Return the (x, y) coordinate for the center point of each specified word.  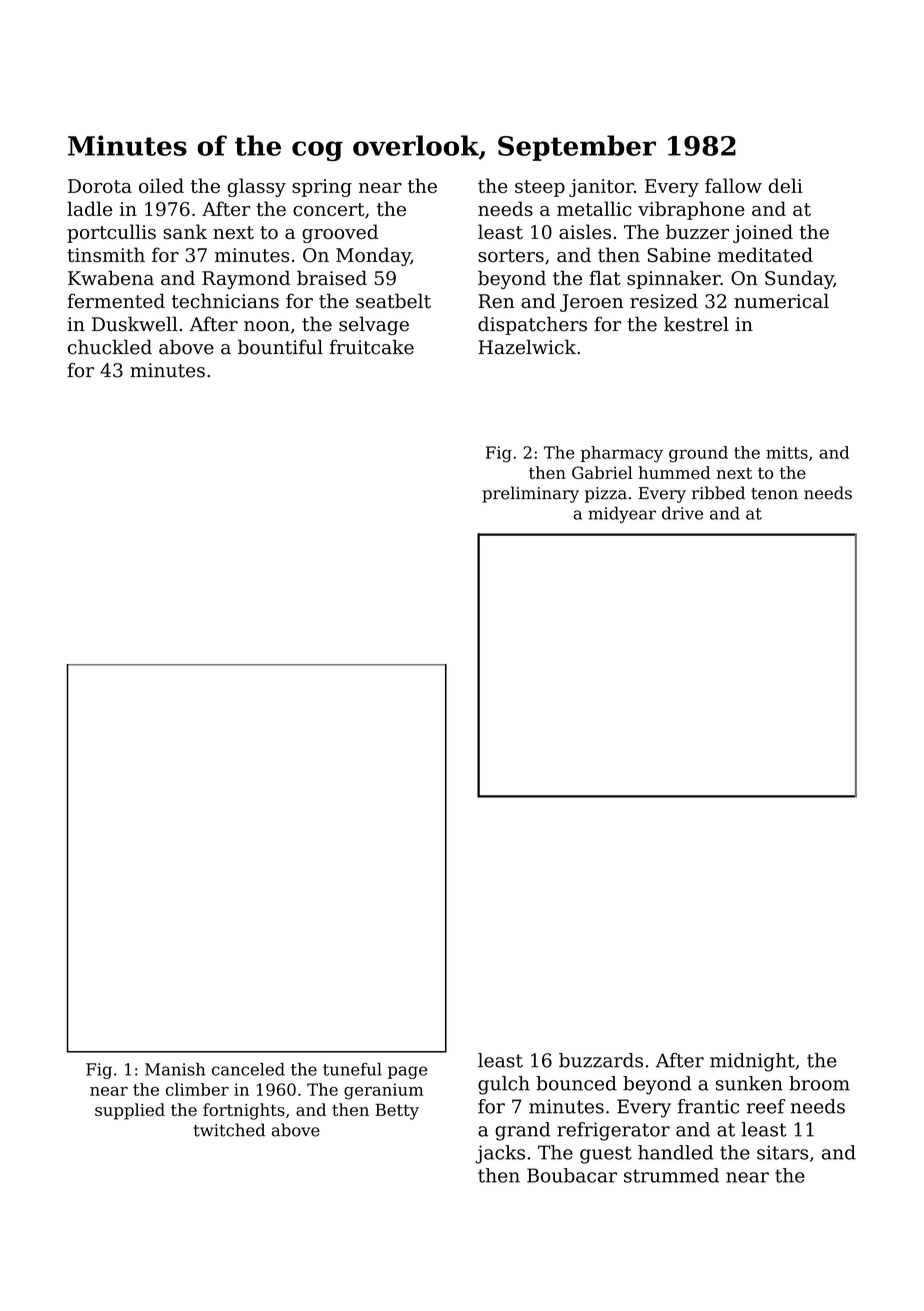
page (407, 1072)
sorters (511, 256)
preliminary (530, 494)
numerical (781, 301)
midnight (752, 1062)
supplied (130, 1111)
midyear (622, 514)
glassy (256, 187)
